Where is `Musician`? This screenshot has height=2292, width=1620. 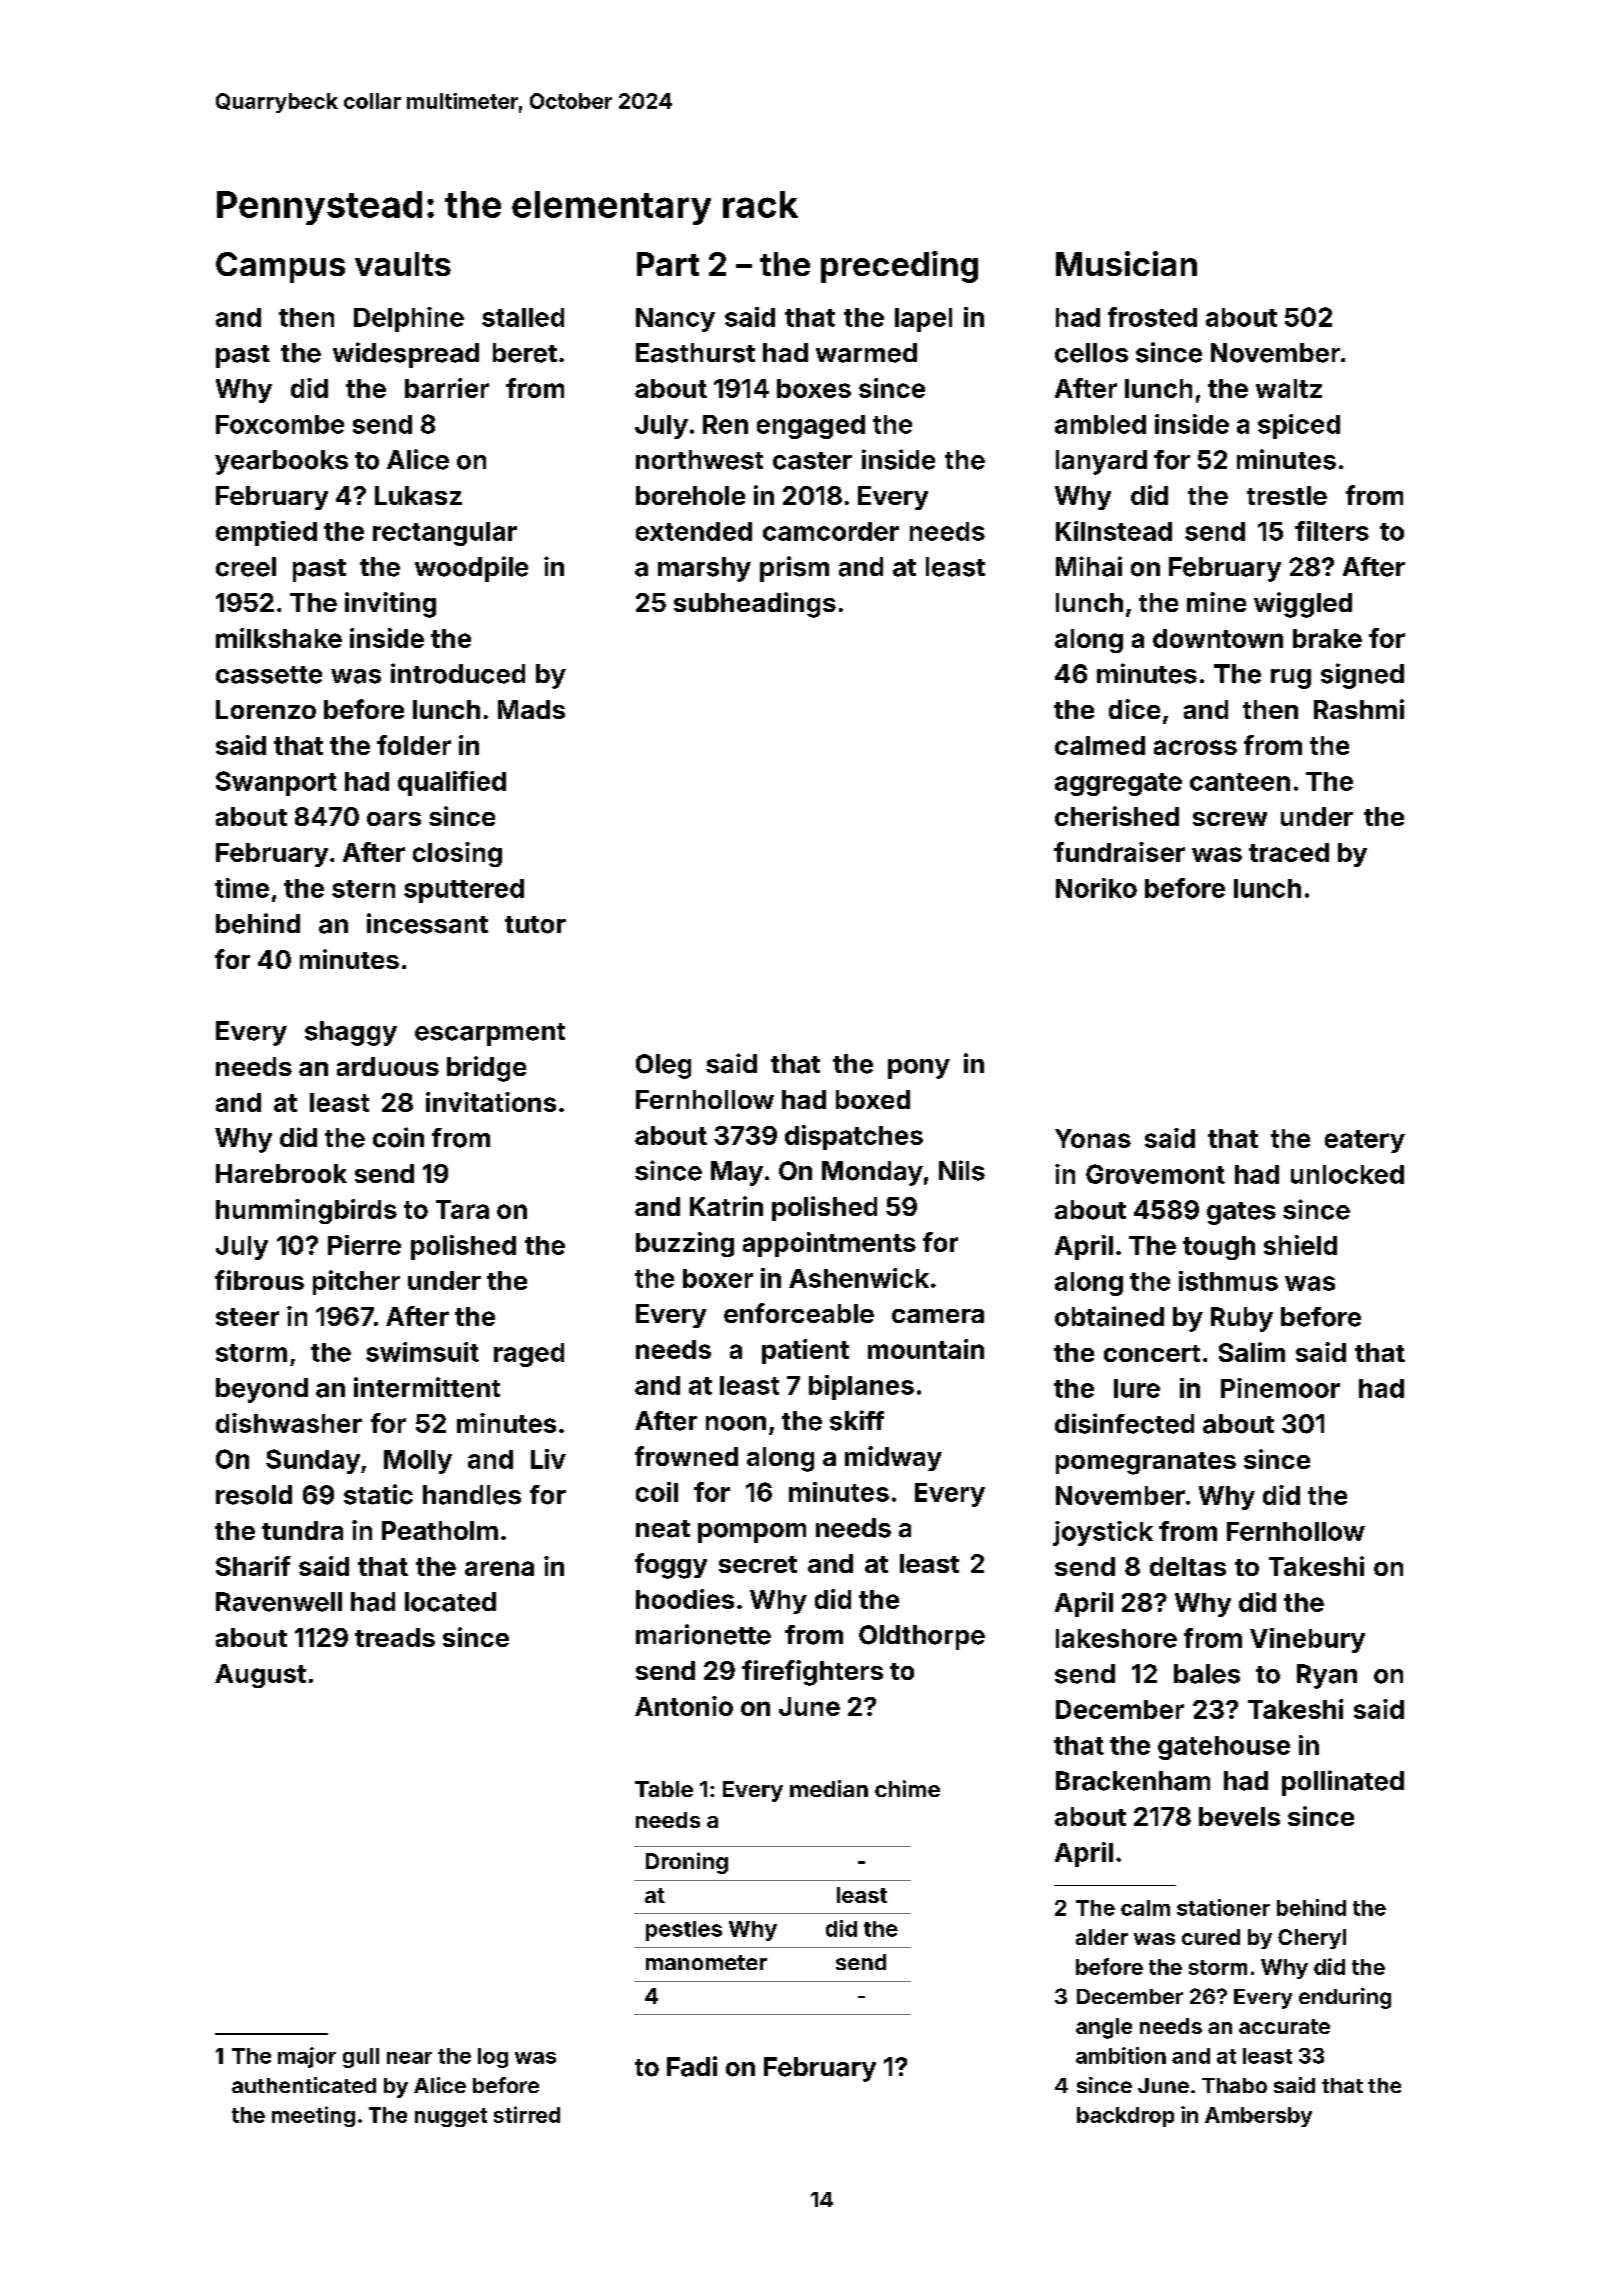
Musician is located at coordinates (1126, 263).
